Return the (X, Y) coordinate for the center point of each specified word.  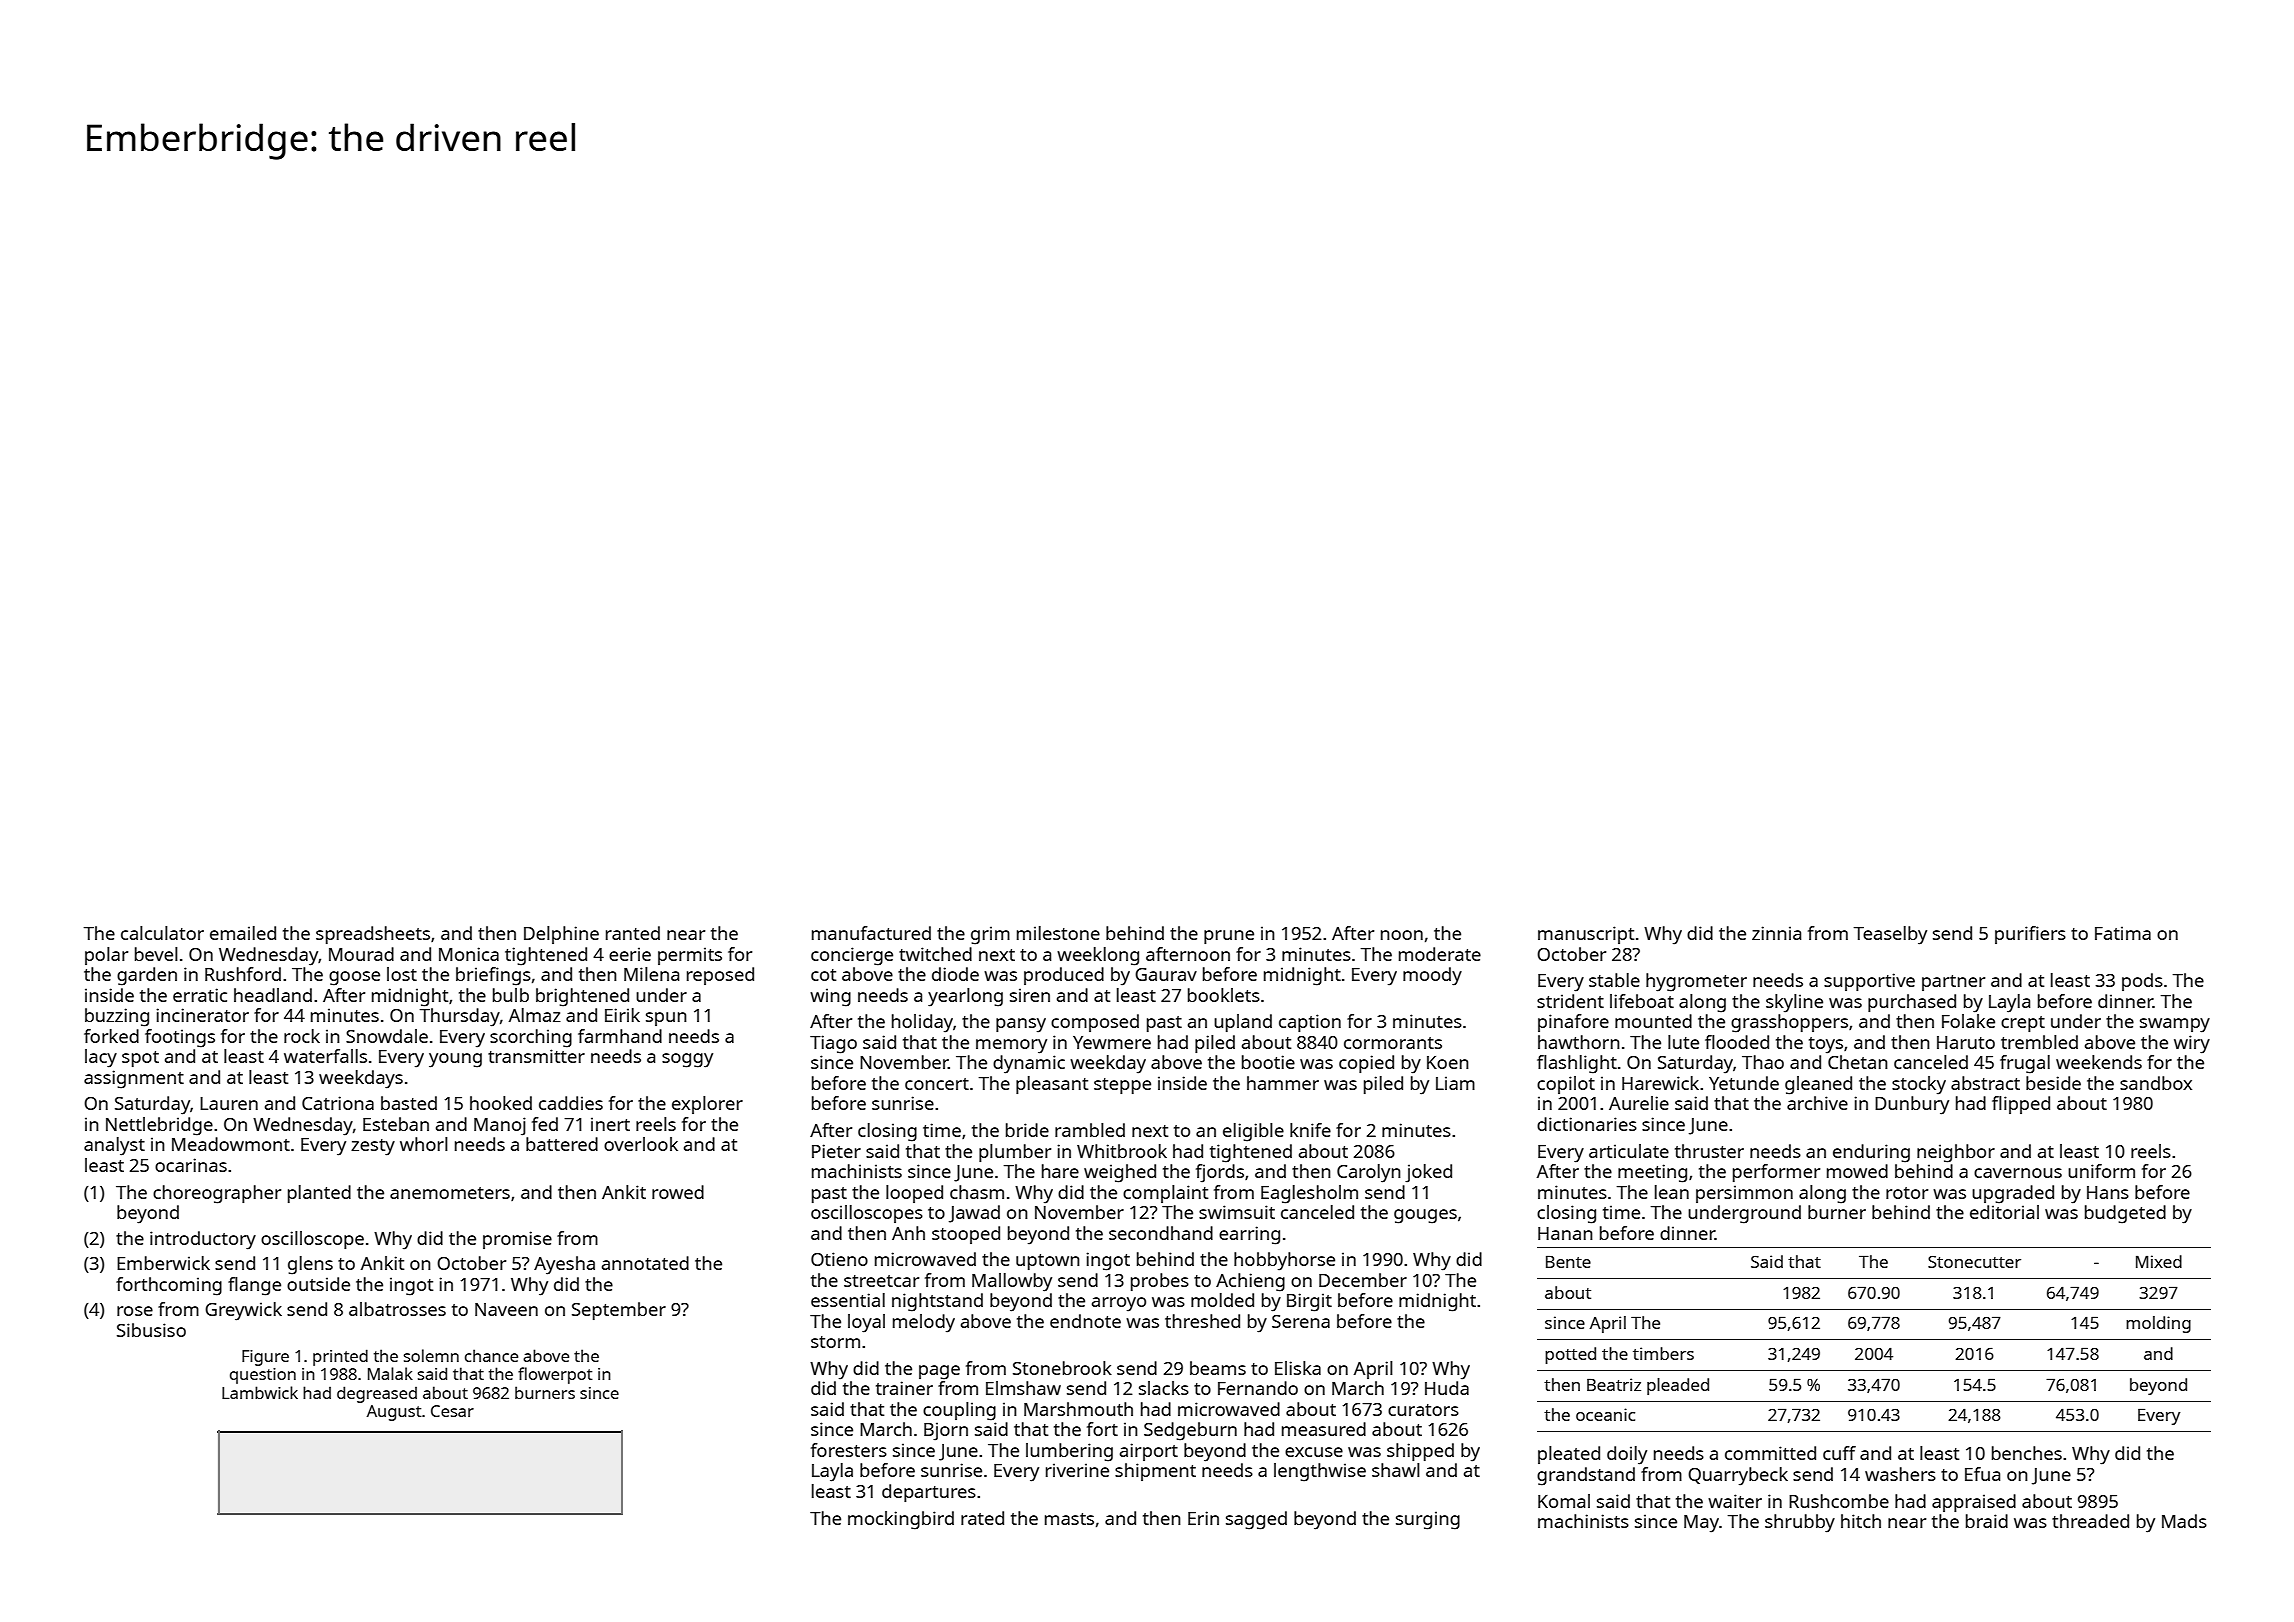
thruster (1709, 1151)
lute (1683, 1042)
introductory (203, 1240)
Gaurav (1166, 974)
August (394, 1413)
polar (106, 956)
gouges (1425, 1216)
